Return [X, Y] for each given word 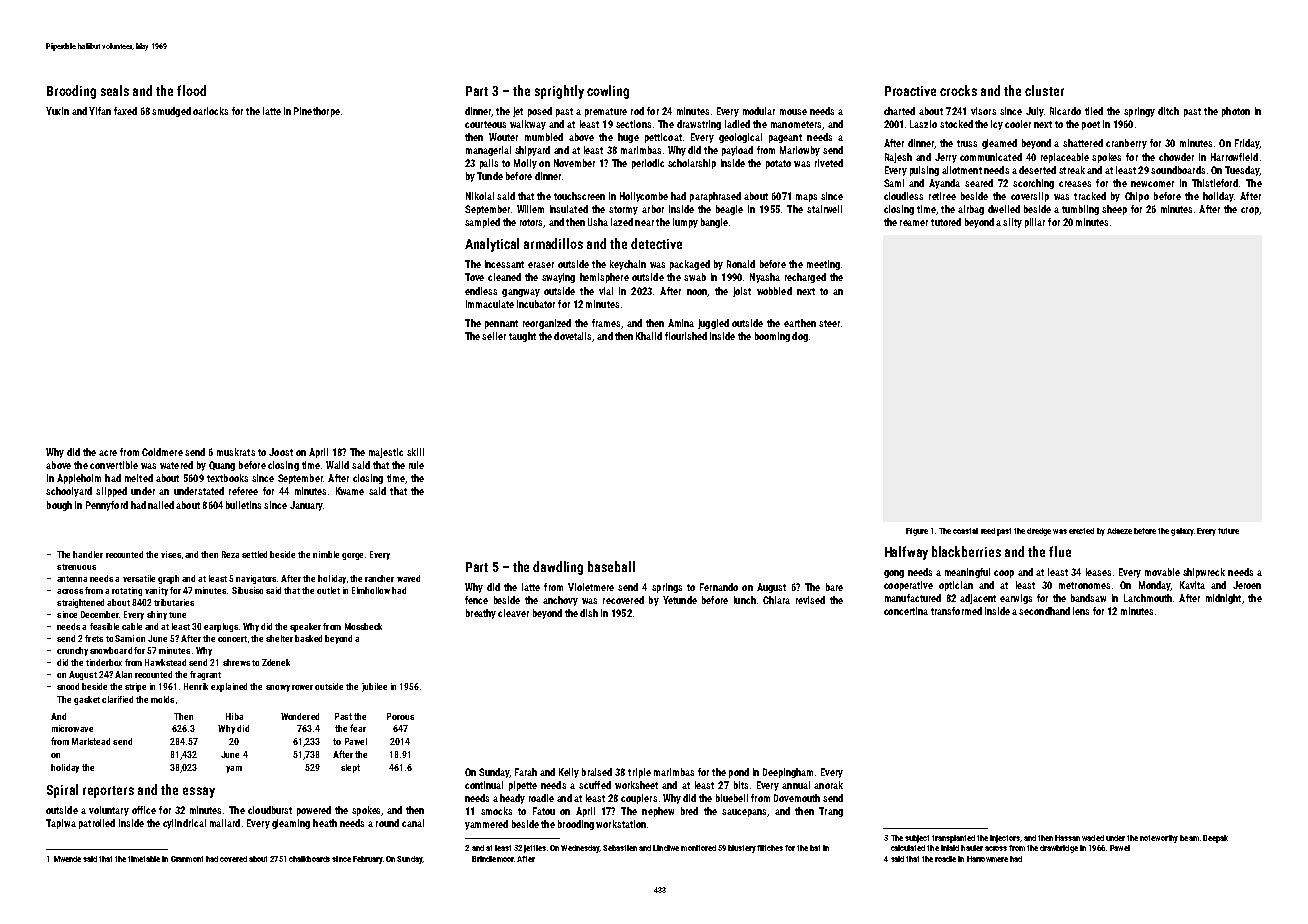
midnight [1223, 599]
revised [810, 600]
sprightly [559, 92]
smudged [171, 112]
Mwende [67, 859]
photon [1236, 112]
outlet [328, 590]
